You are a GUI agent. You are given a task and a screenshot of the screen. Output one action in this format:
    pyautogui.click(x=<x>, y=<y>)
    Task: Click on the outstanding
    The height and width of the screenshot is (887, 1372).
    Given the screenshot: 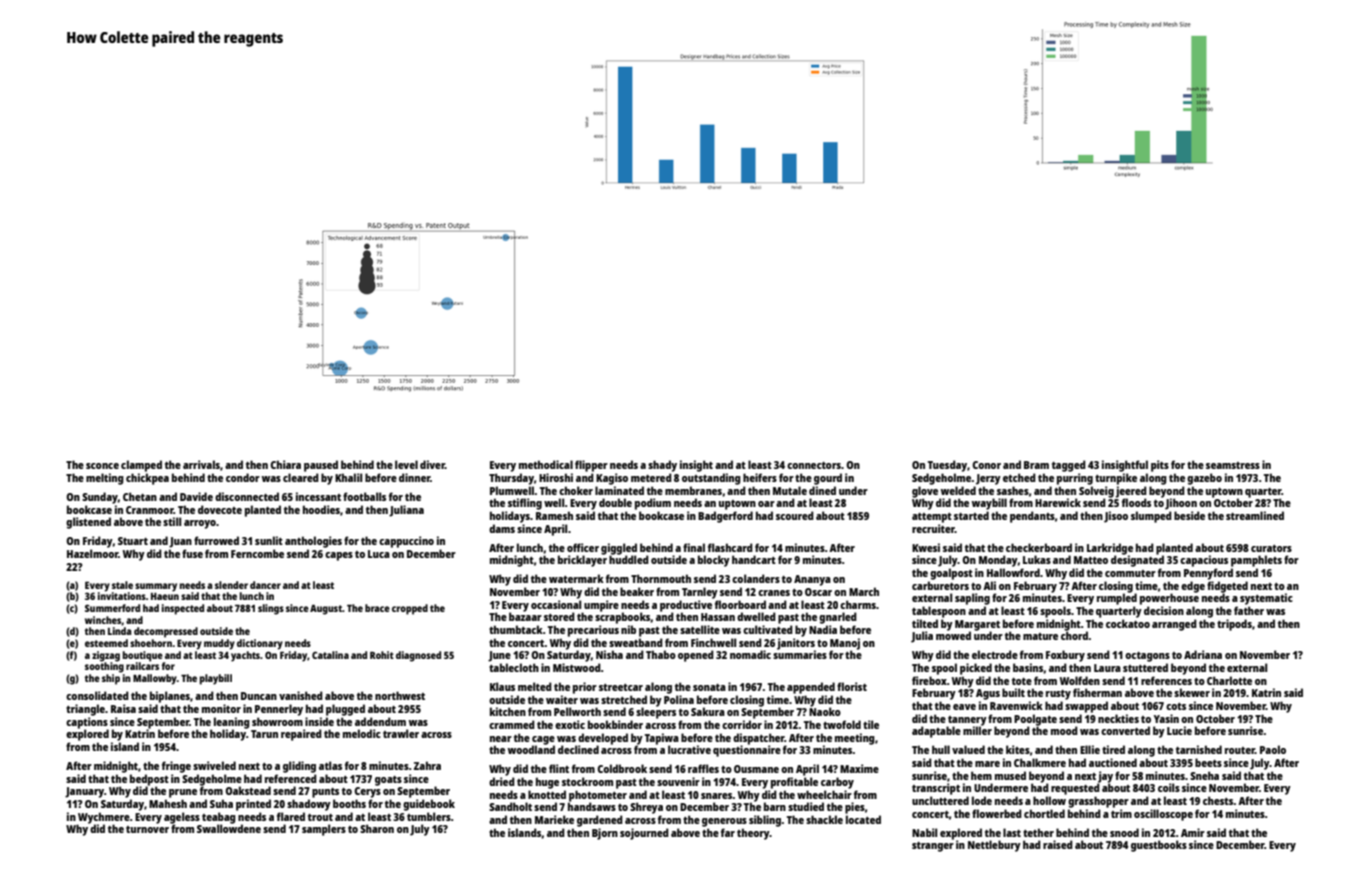 What is the action you would take?
    pyautogui.click(x=711, y=479)
